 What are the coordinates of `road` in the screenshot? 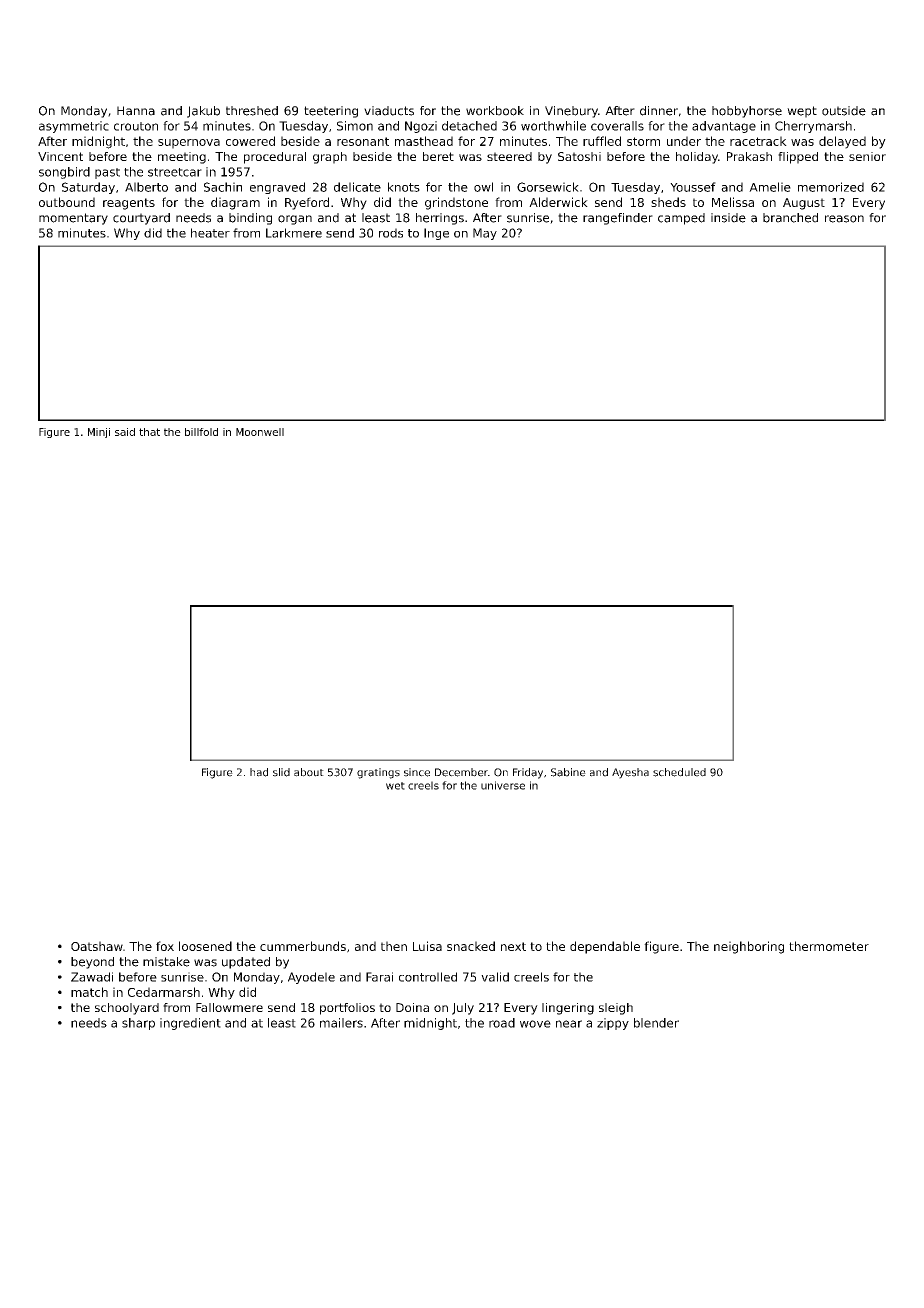 It's located at (502, 1023).
